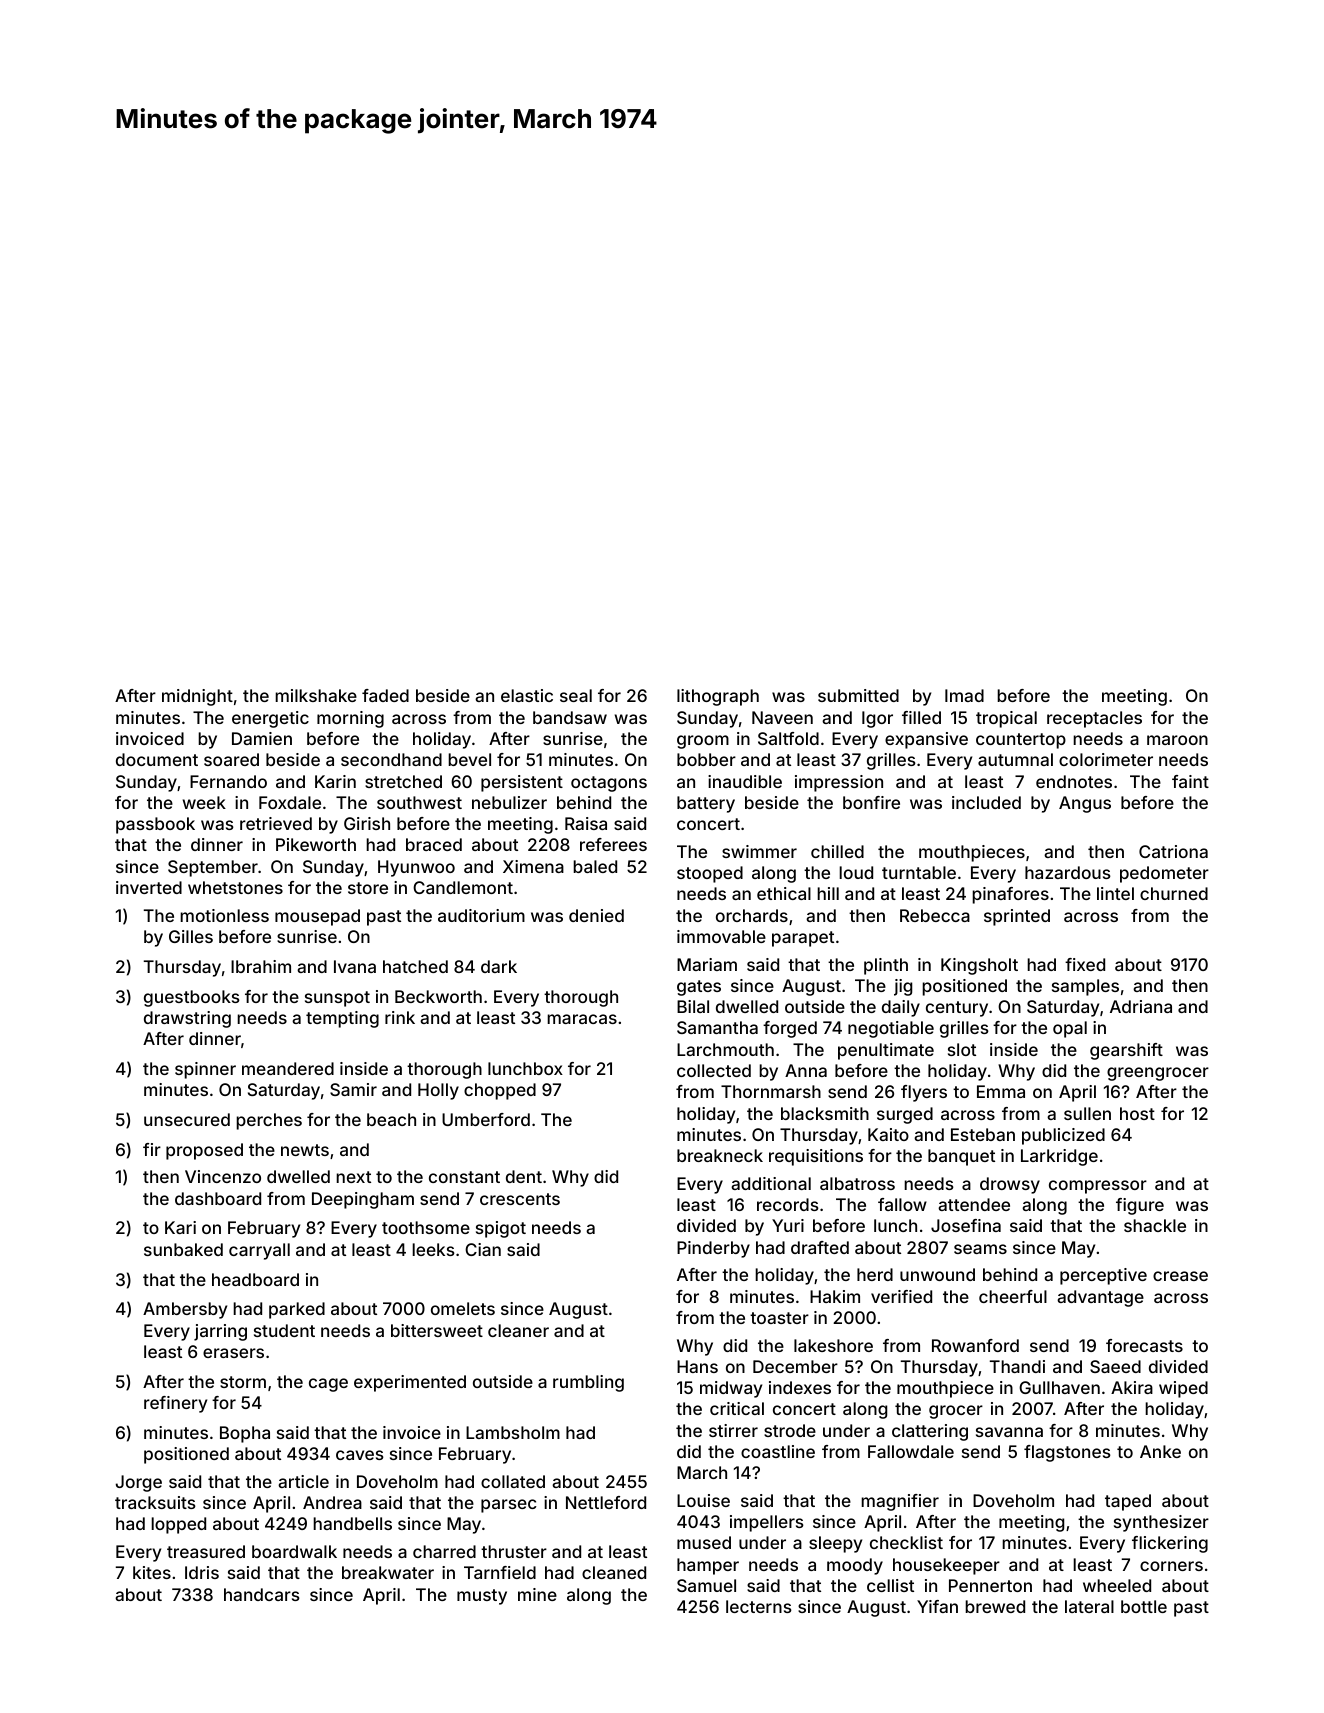 This screenshot has width=1324, height=1713. What do you see at coordinates (192, 998) in the screenshot?
I see `guestbooks` at bounding box center [192, 998].
